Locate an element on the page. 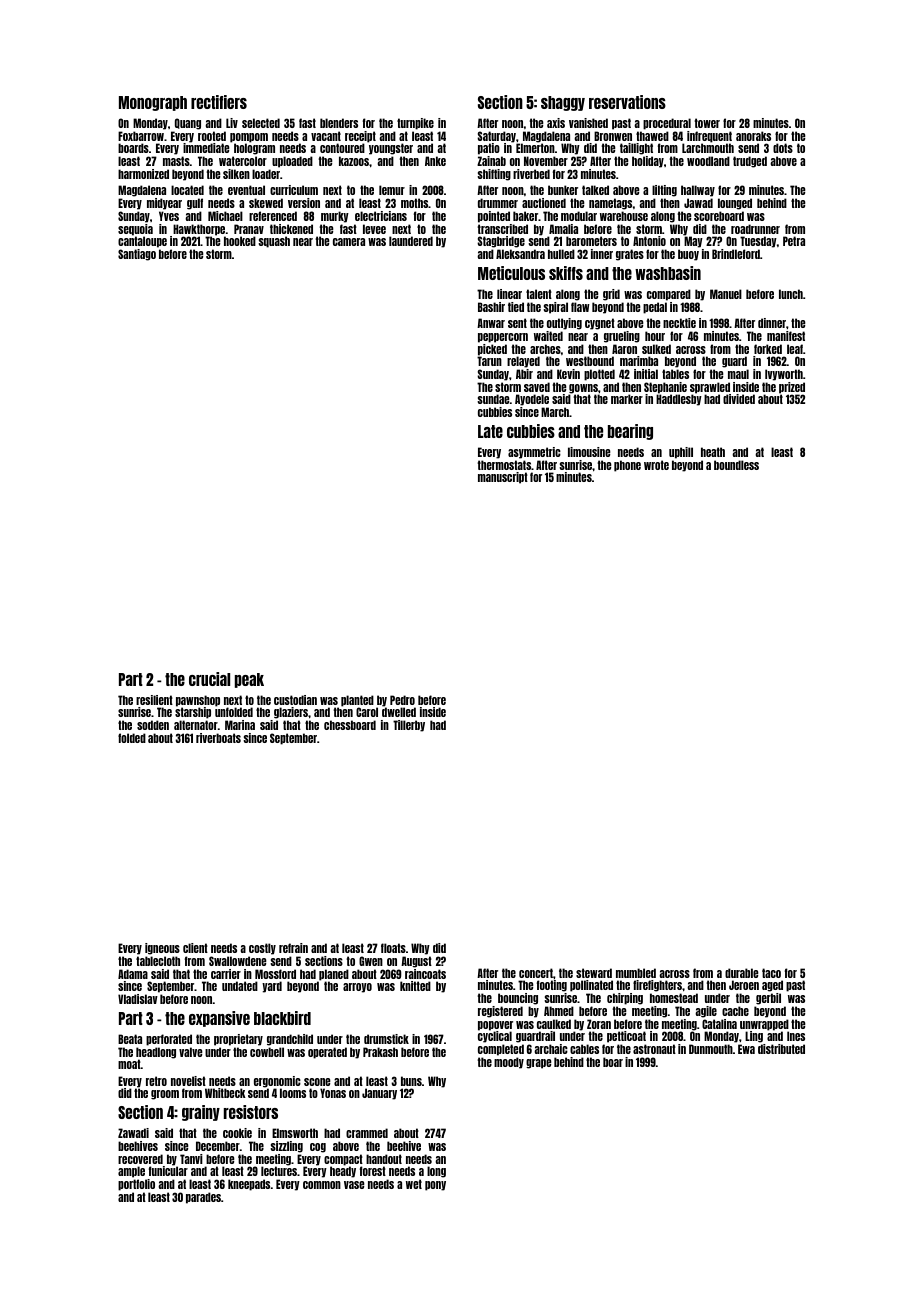 Image resolution: width=924 pixels, height=1308 pixels. manuscript is located at coordinates (503, 478).
